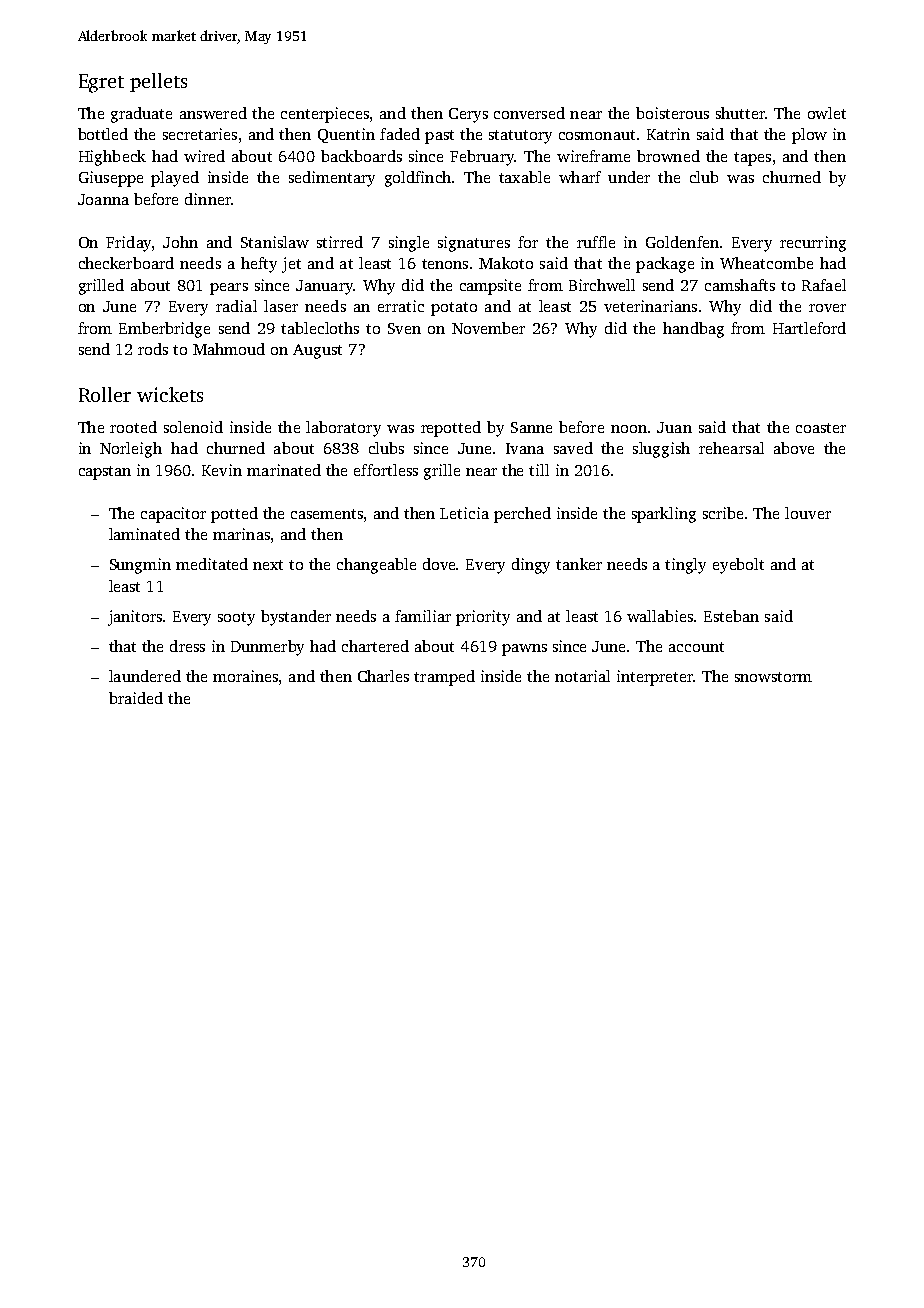 This page has width=924, height=1308. Describe the element at coordinates (229, 289) in the page. I see `pears` at that location.
